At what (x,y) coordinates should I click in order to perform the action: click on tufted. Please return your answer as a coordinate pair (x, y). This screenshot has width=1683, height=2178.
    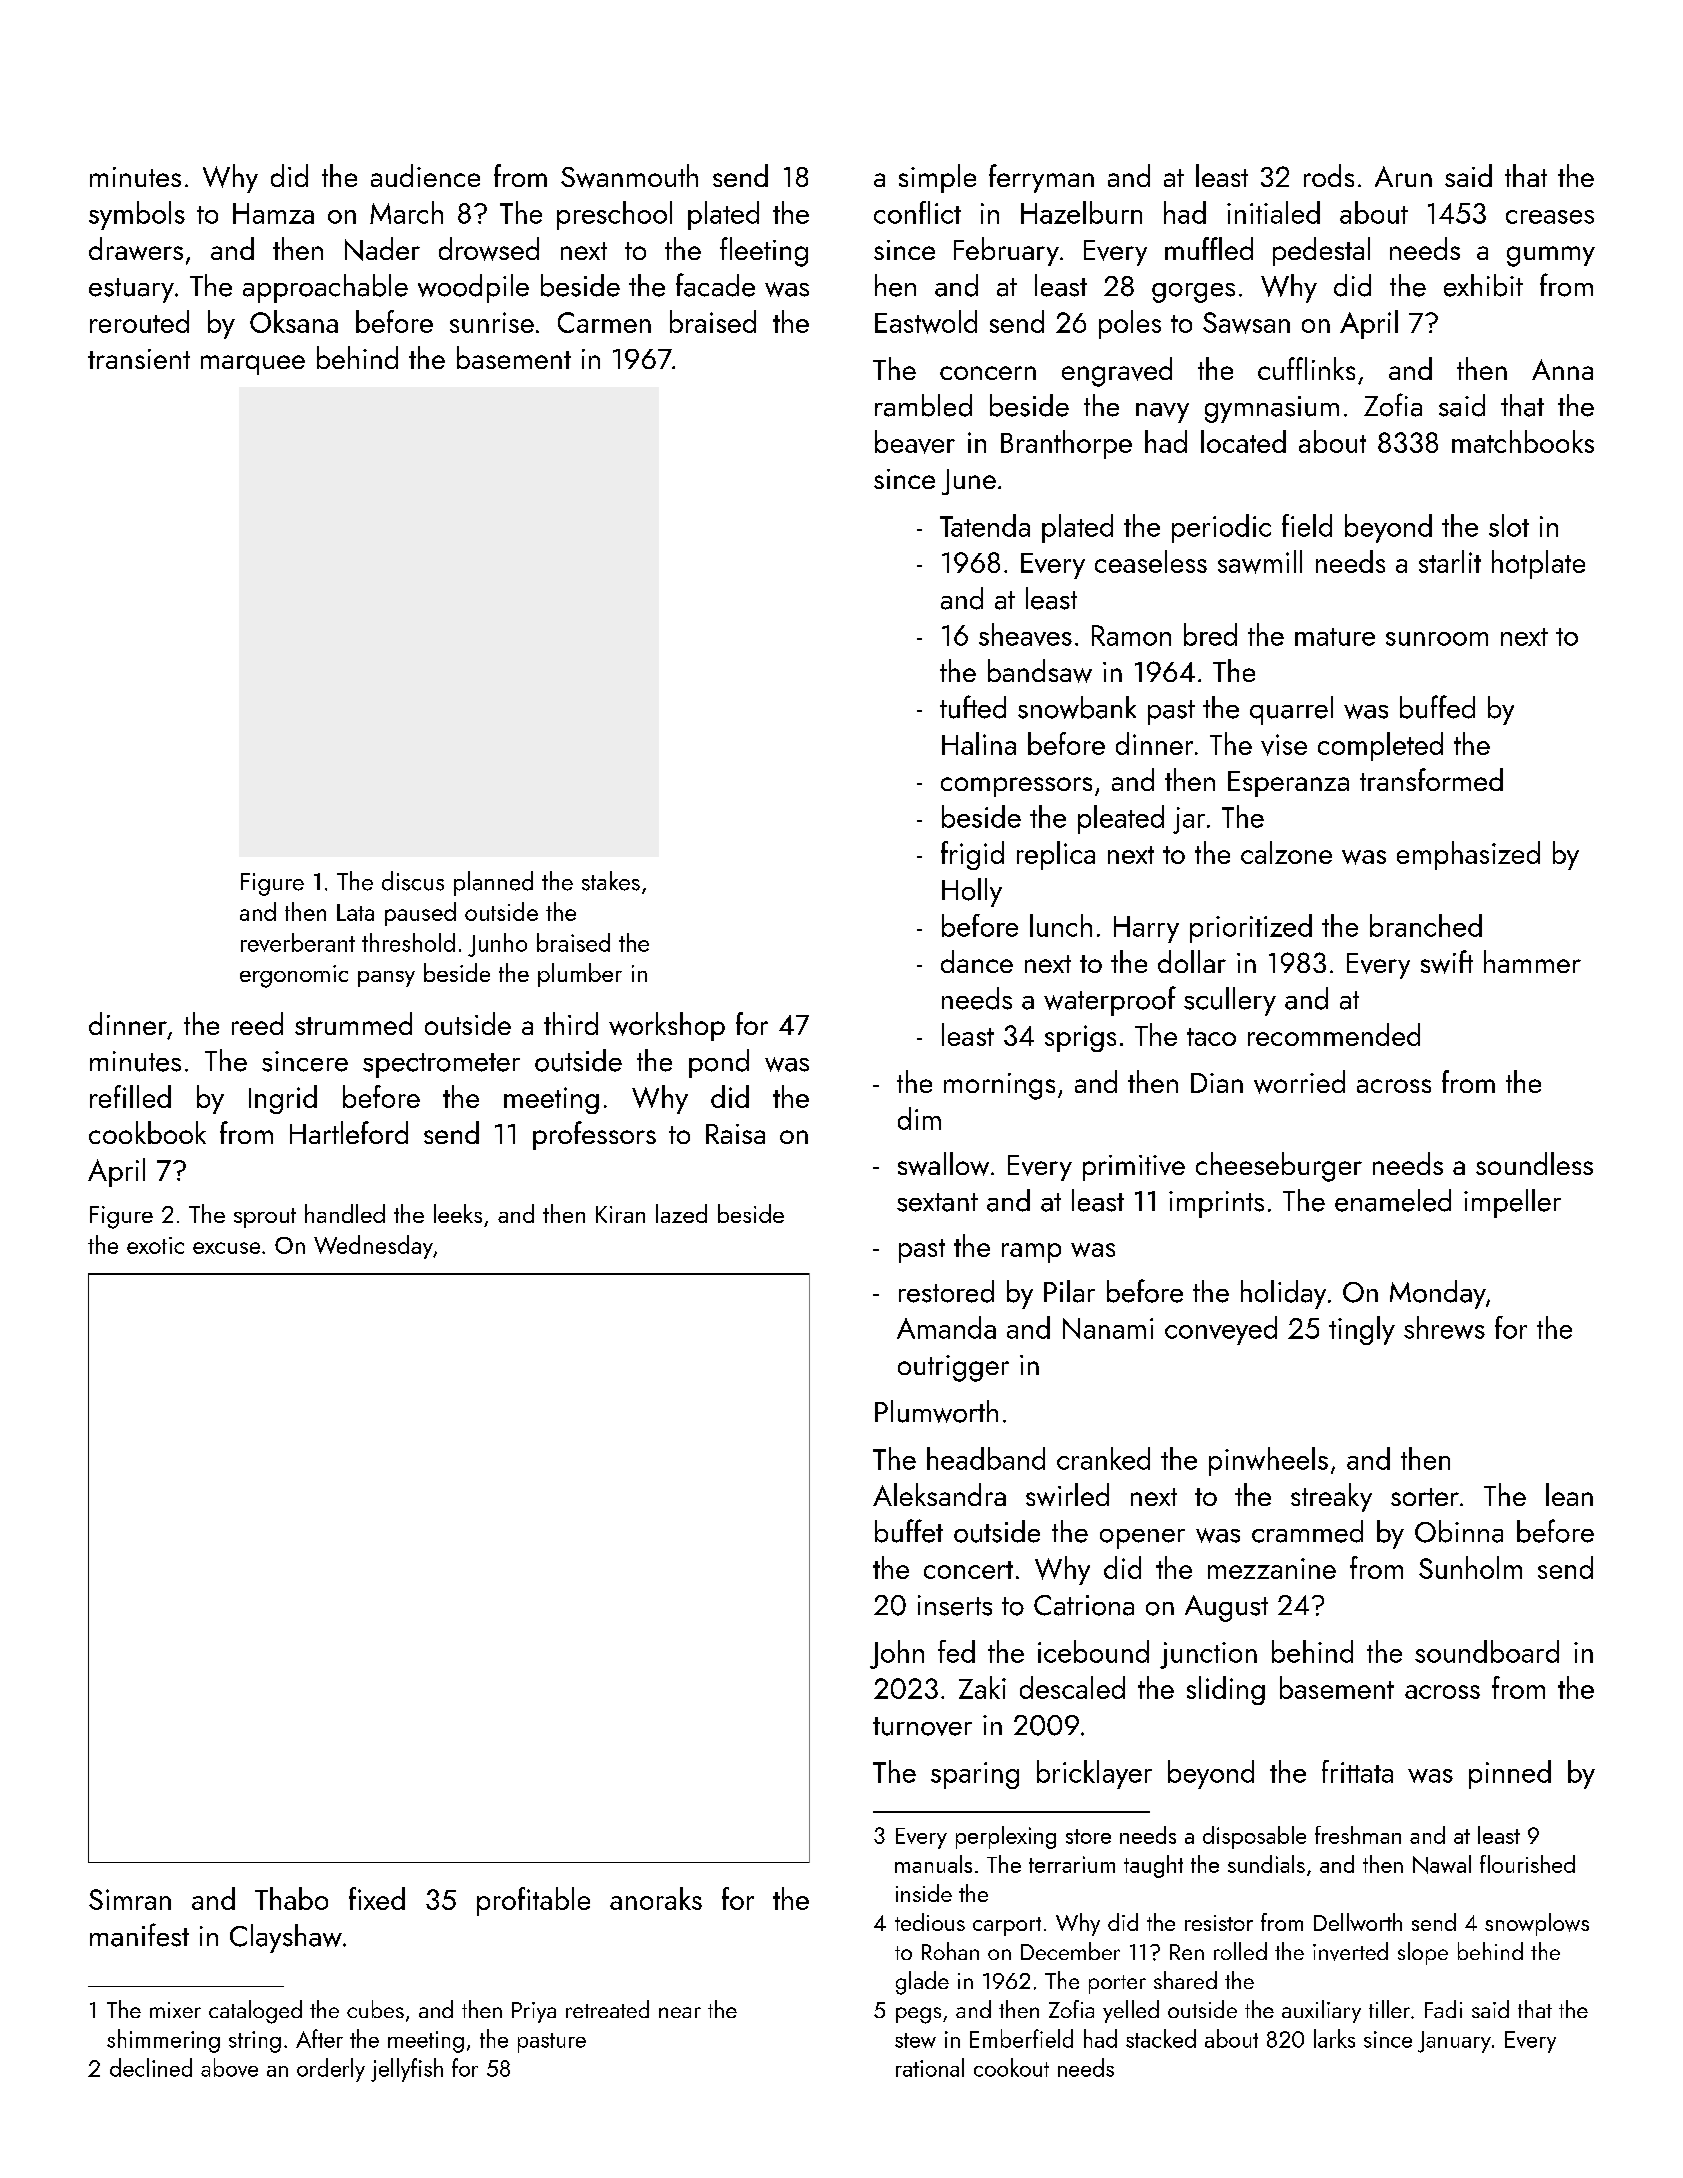
    Looking at the image, I should click on (973, 707).
